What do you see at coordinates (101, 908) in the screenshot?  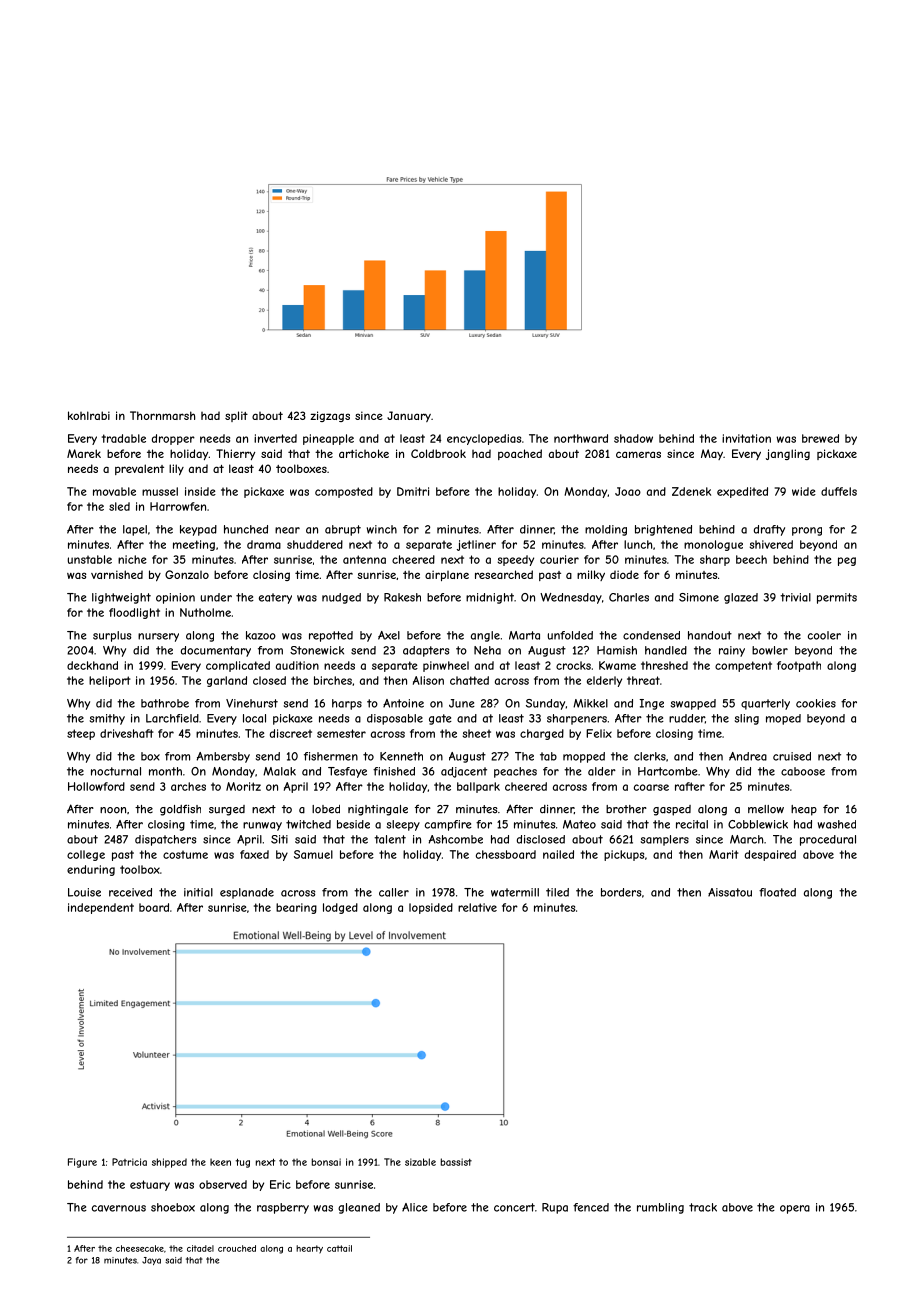 I see `independent` at bounding box center [101, 908].
